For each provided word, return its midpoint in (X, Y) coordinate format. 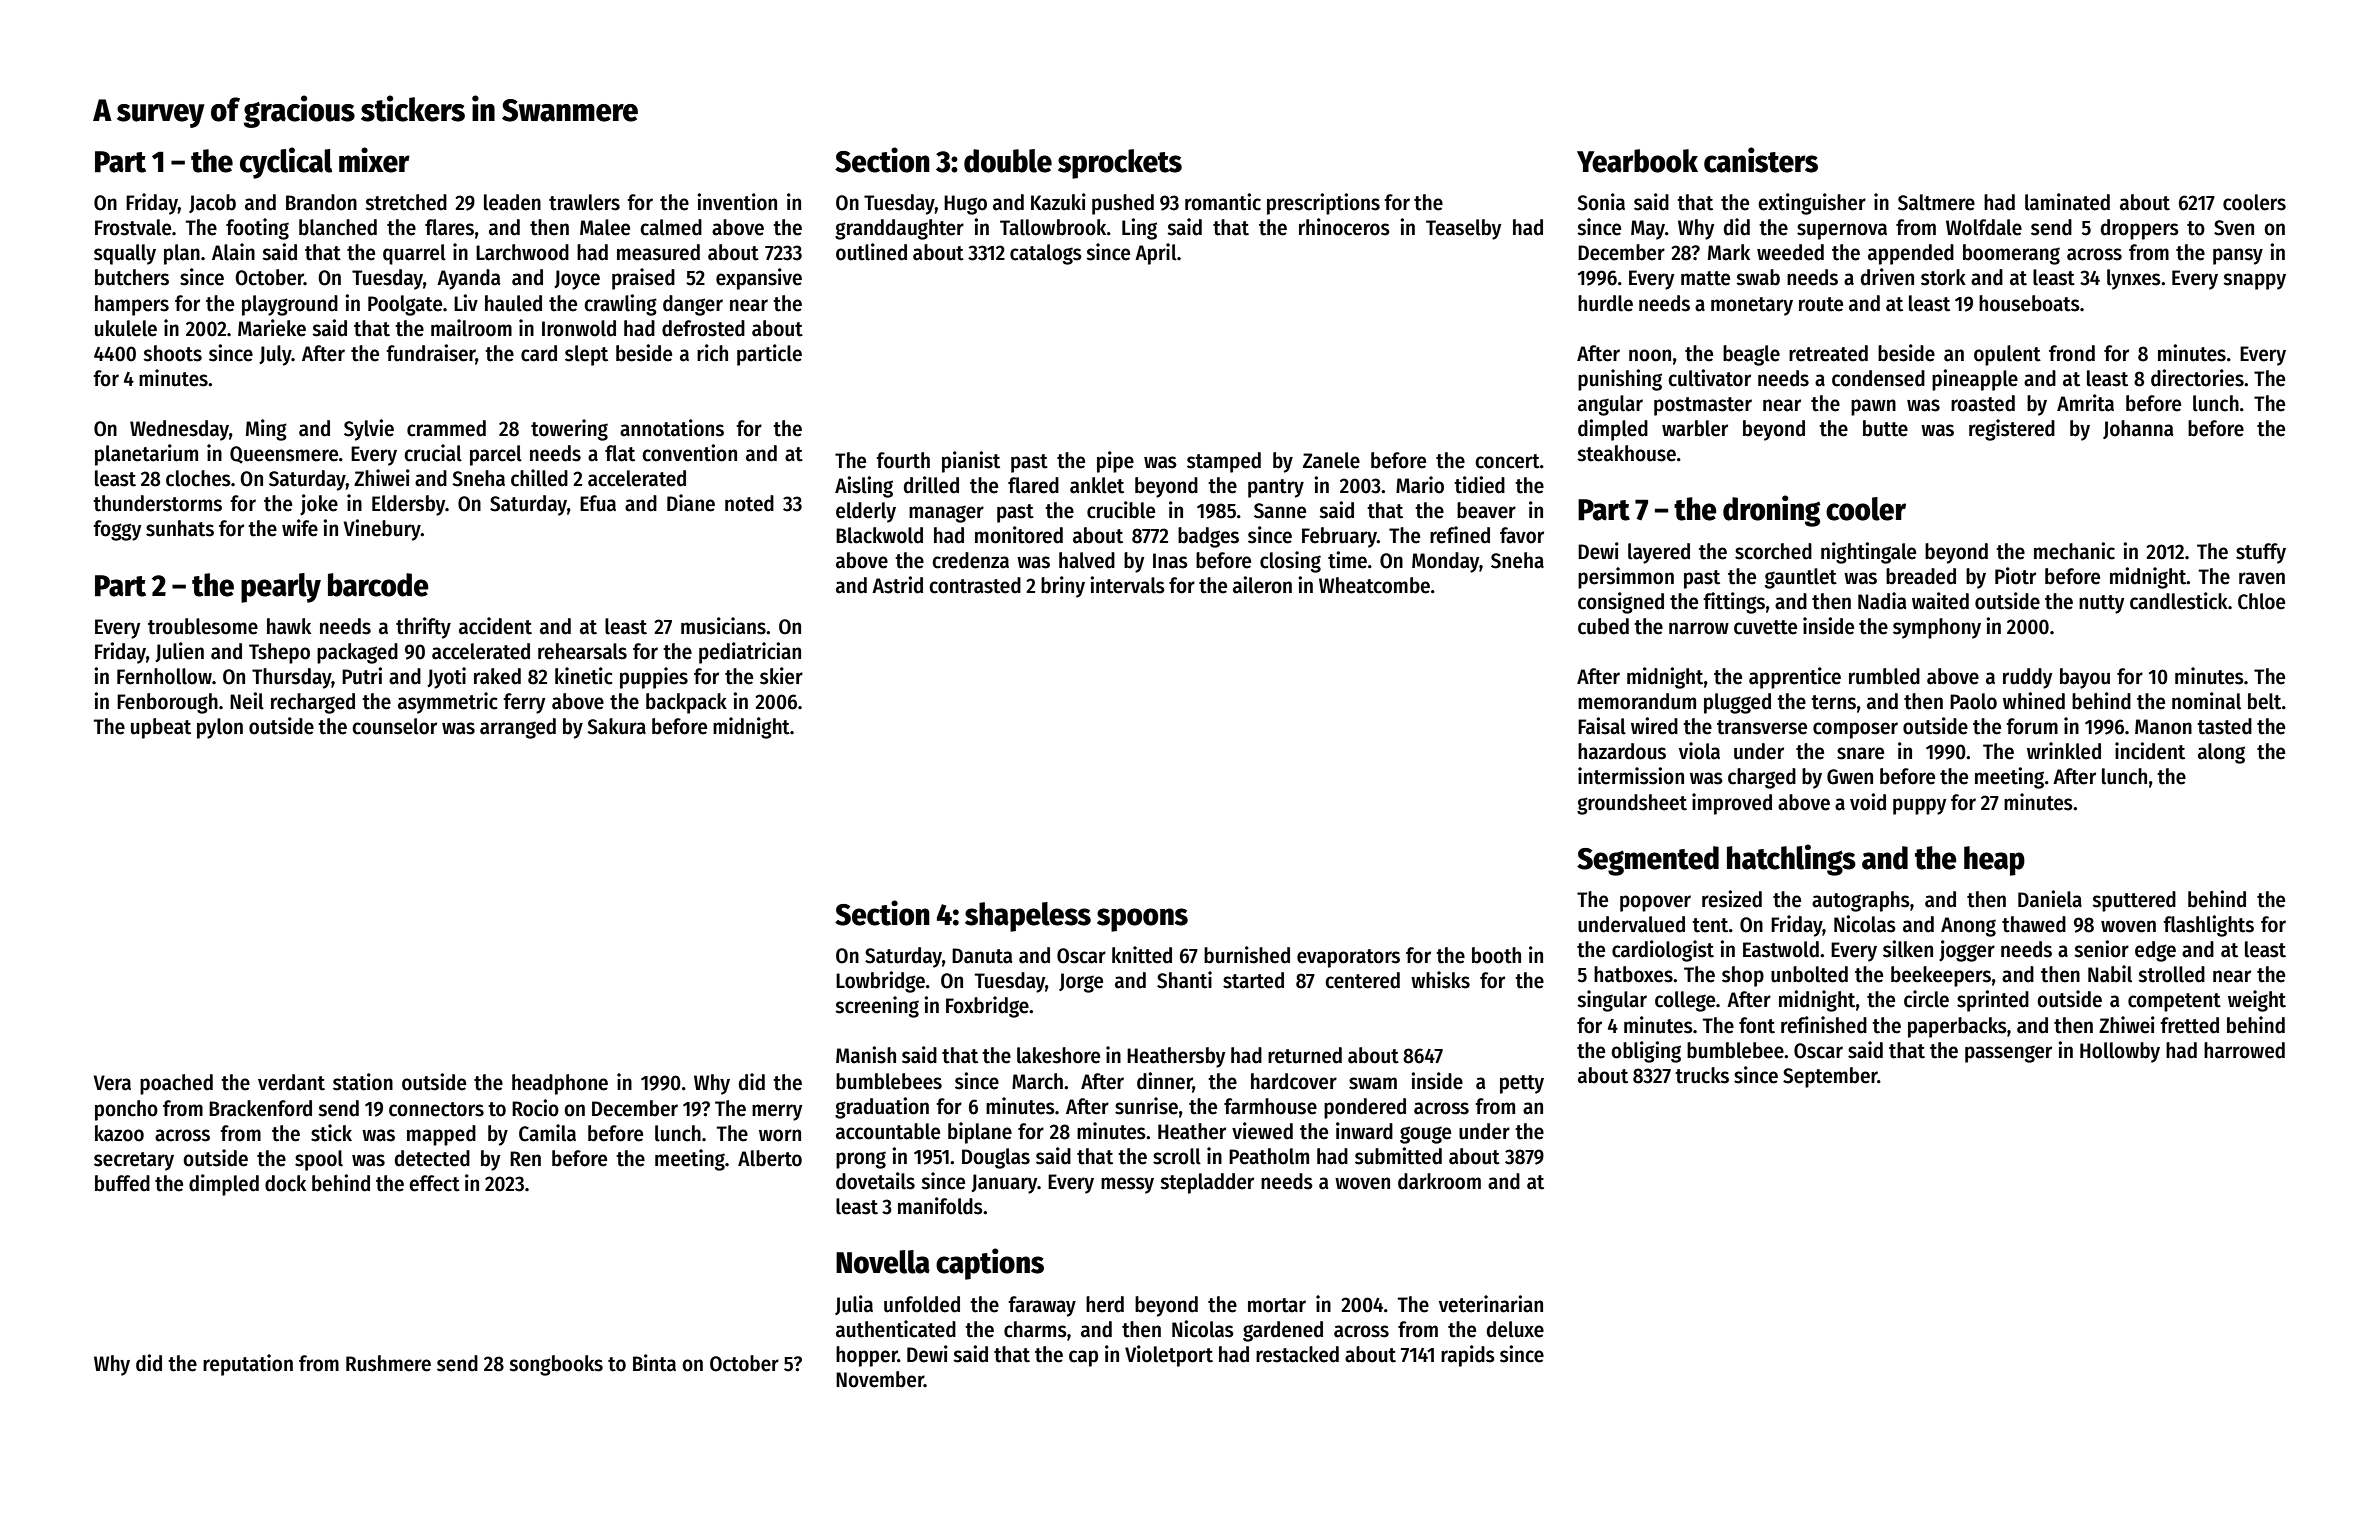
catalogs (1046, 254)
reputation (248, 1365)
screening (877, 1007)
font (1757, 1025)
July (275, 355)
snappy (2254, 281)
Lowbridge (880, 982)
